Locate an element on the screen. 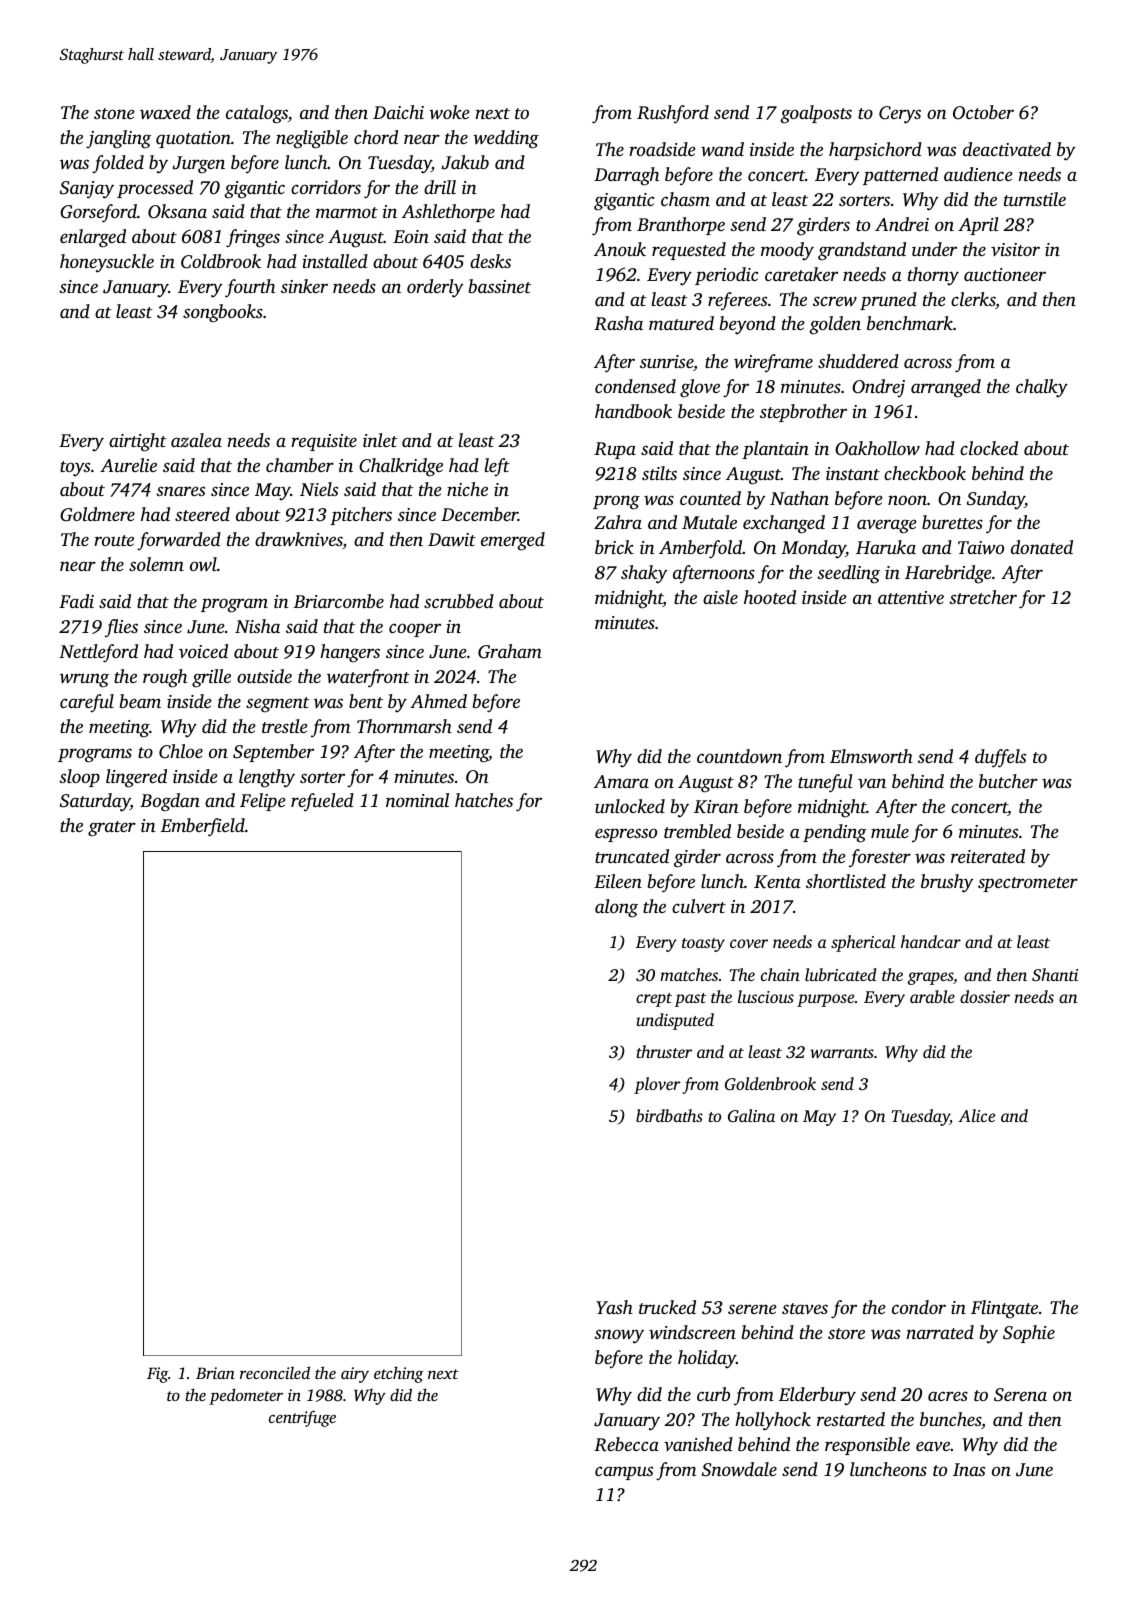 Image resolution: width=1140 pixels, height=1619 pixels. chasm is located at coordinates (685, 199).
